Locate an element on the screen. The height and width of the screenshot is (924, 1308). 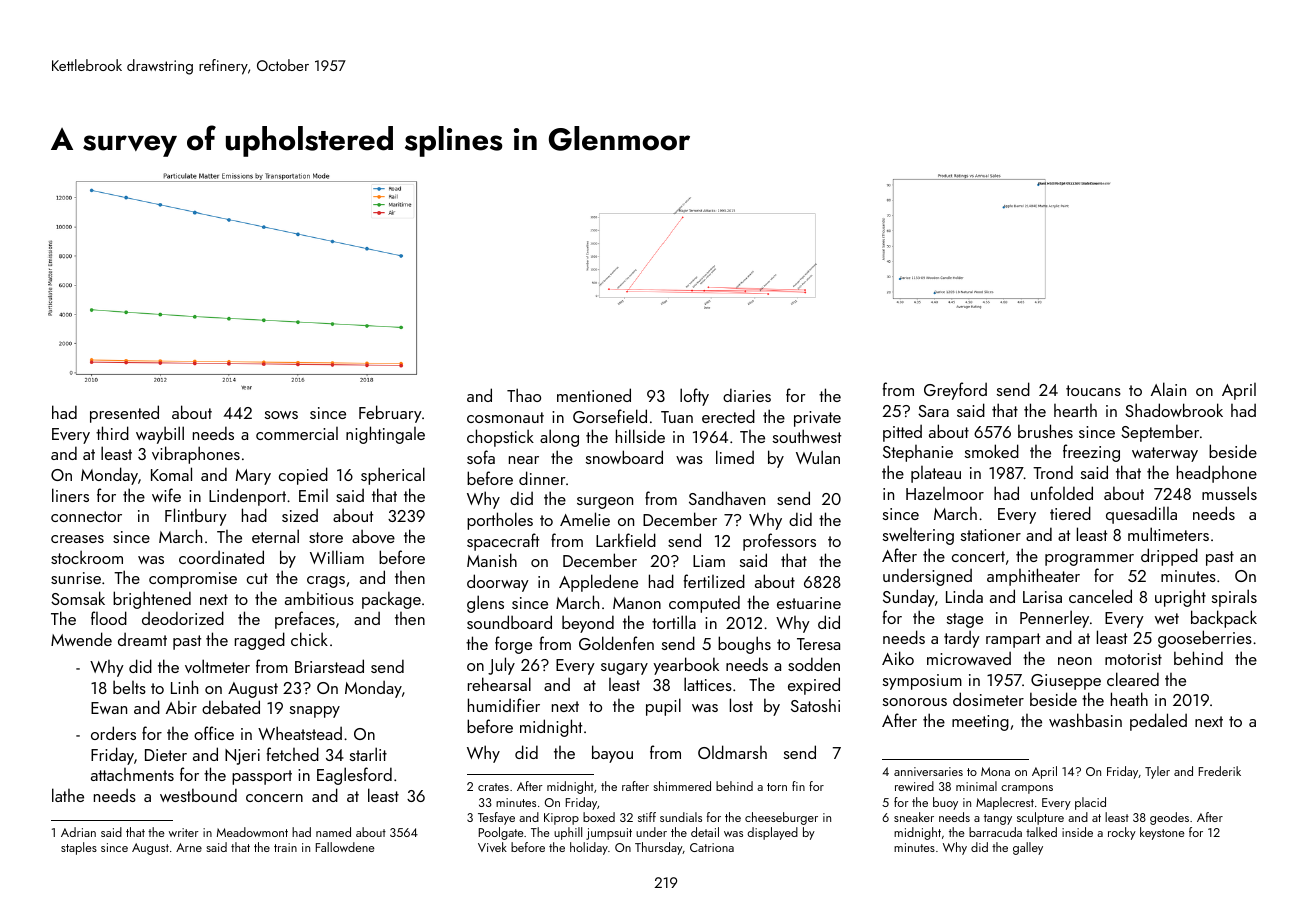
cheeseburger is located at coordinates (781, 818).
